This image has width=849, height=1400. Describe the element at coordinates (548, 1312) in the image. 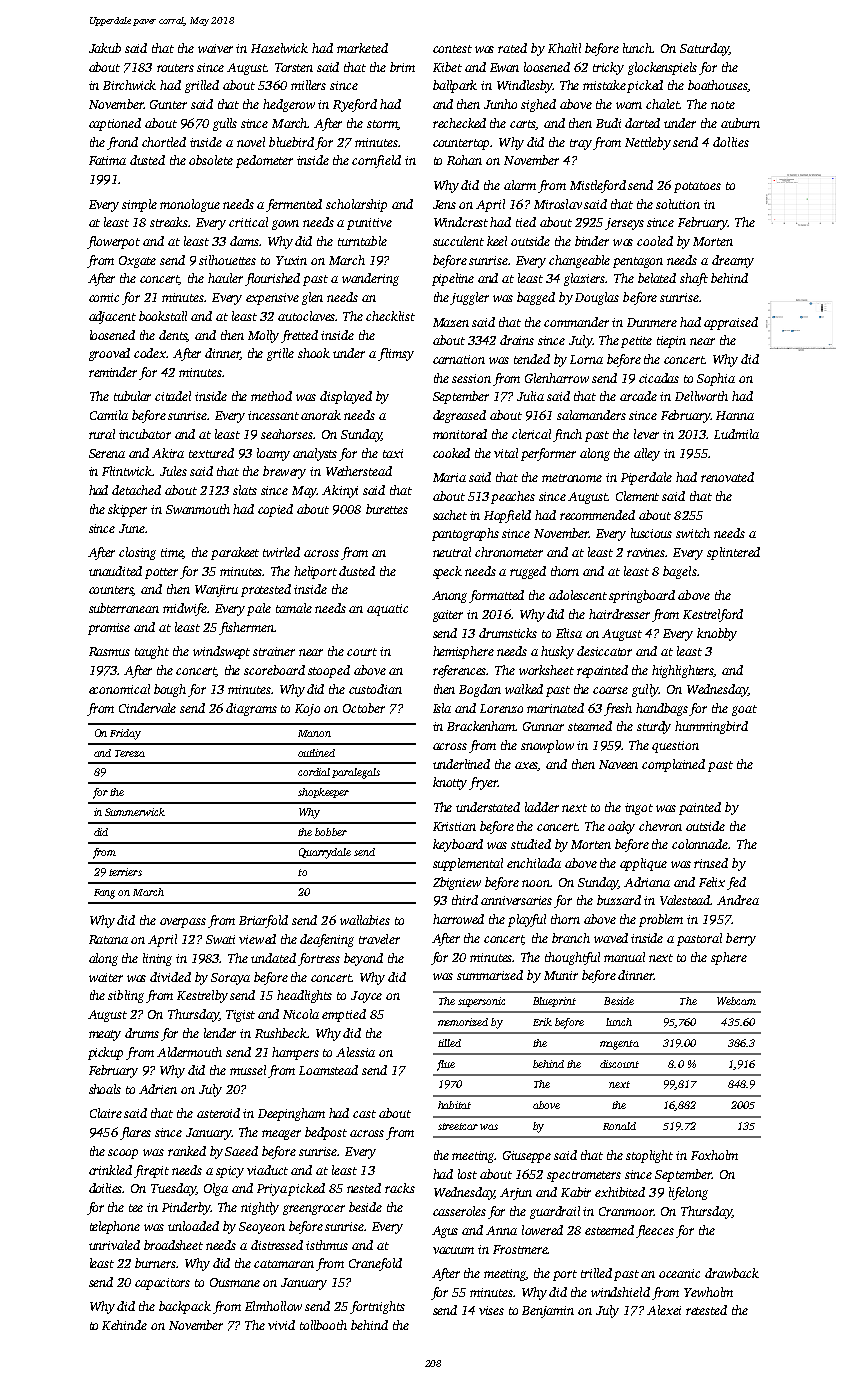

I see `Benjamin` at that location.
